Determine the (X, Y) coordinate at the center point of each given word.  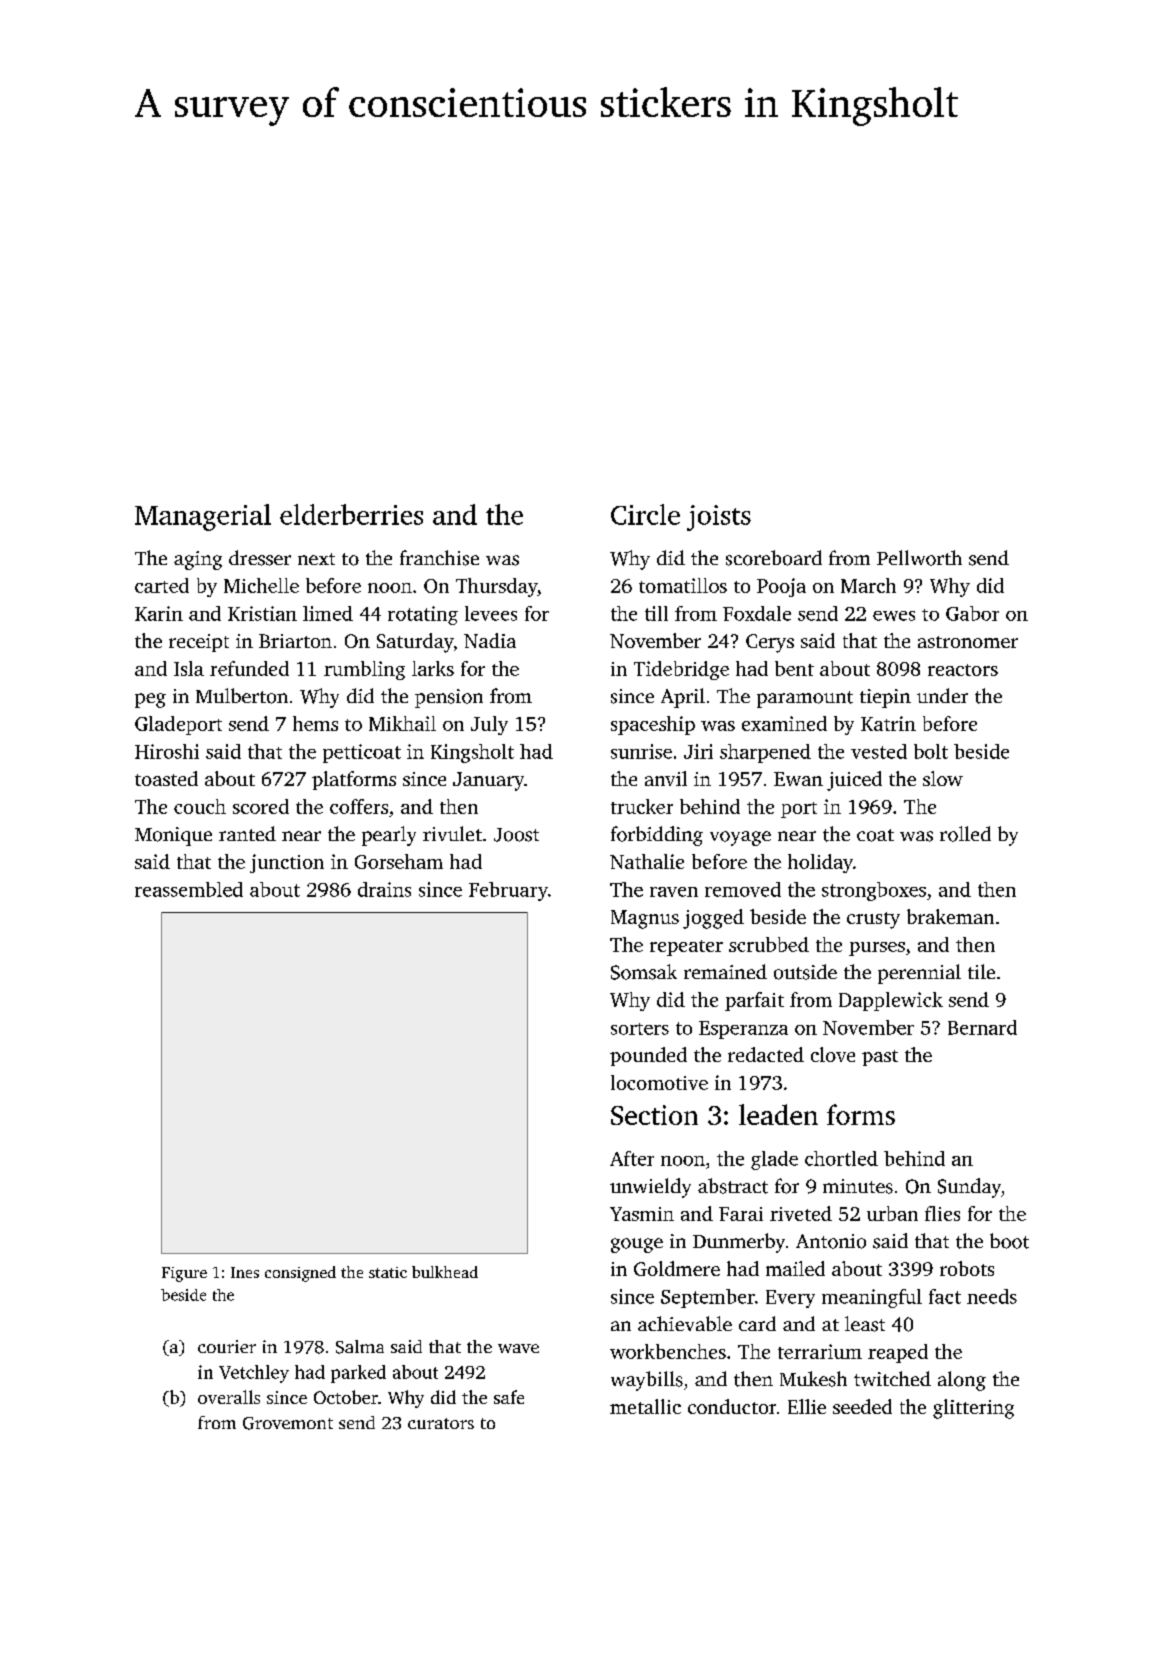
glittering (973, 1409)
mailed (795, 1268)
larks (433, 668)
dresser (260, 558)
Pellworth (919, 558)
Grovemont (288, 1423)
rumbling (364, 670)
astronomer (968, 642)
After (632, 1158)
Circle (645, 514)
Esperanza (743, 1030)
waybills (647, 1381)
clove (833, 1054)
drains (384, 889)
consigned (300, 1274)
